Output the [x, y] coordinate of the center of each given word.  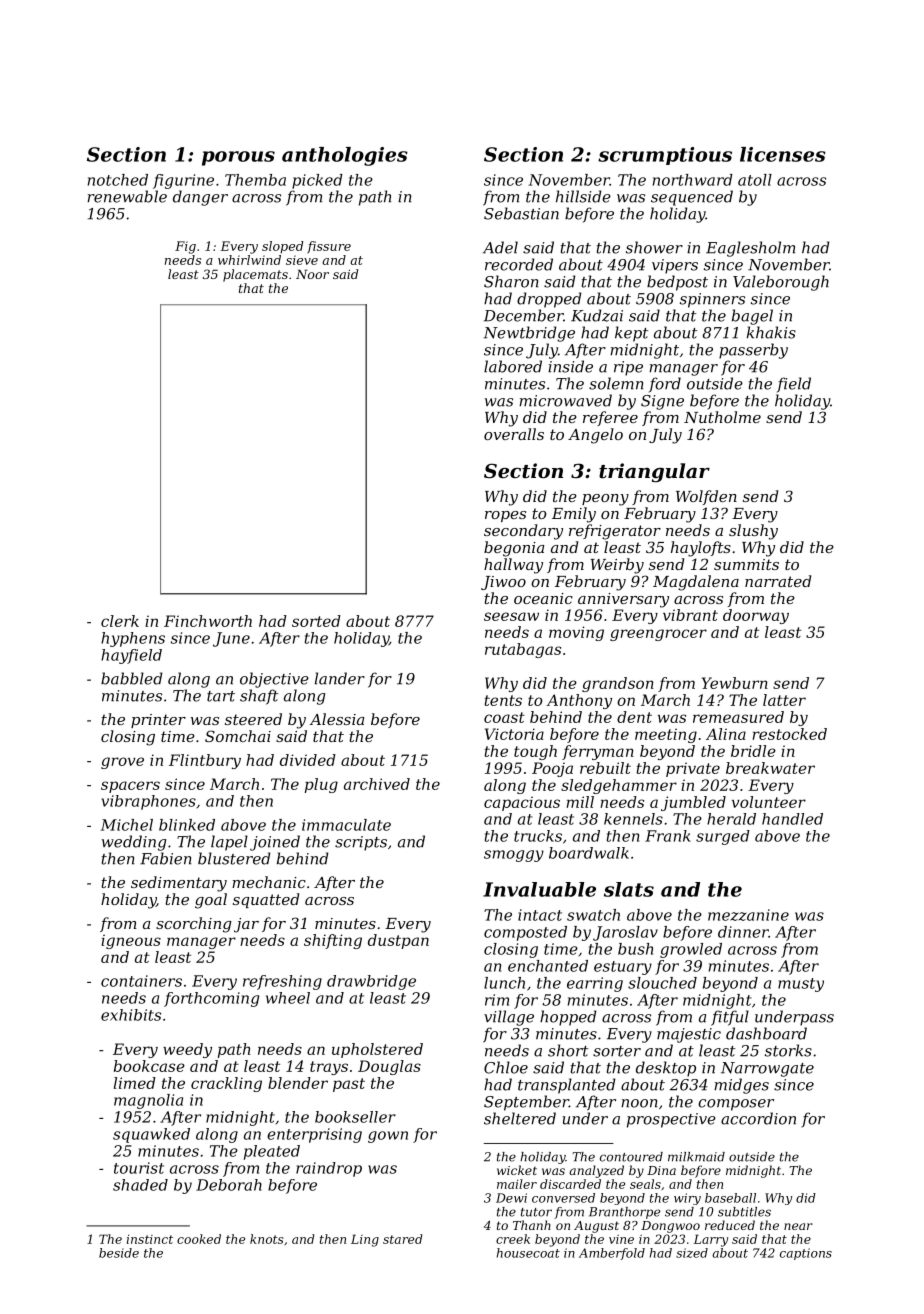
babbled [132, 678]
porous [238, 158]
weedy [187, 1050]
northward [693, 180]
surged [723, 837]
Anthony [579, 701]
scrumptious [665, 156]
